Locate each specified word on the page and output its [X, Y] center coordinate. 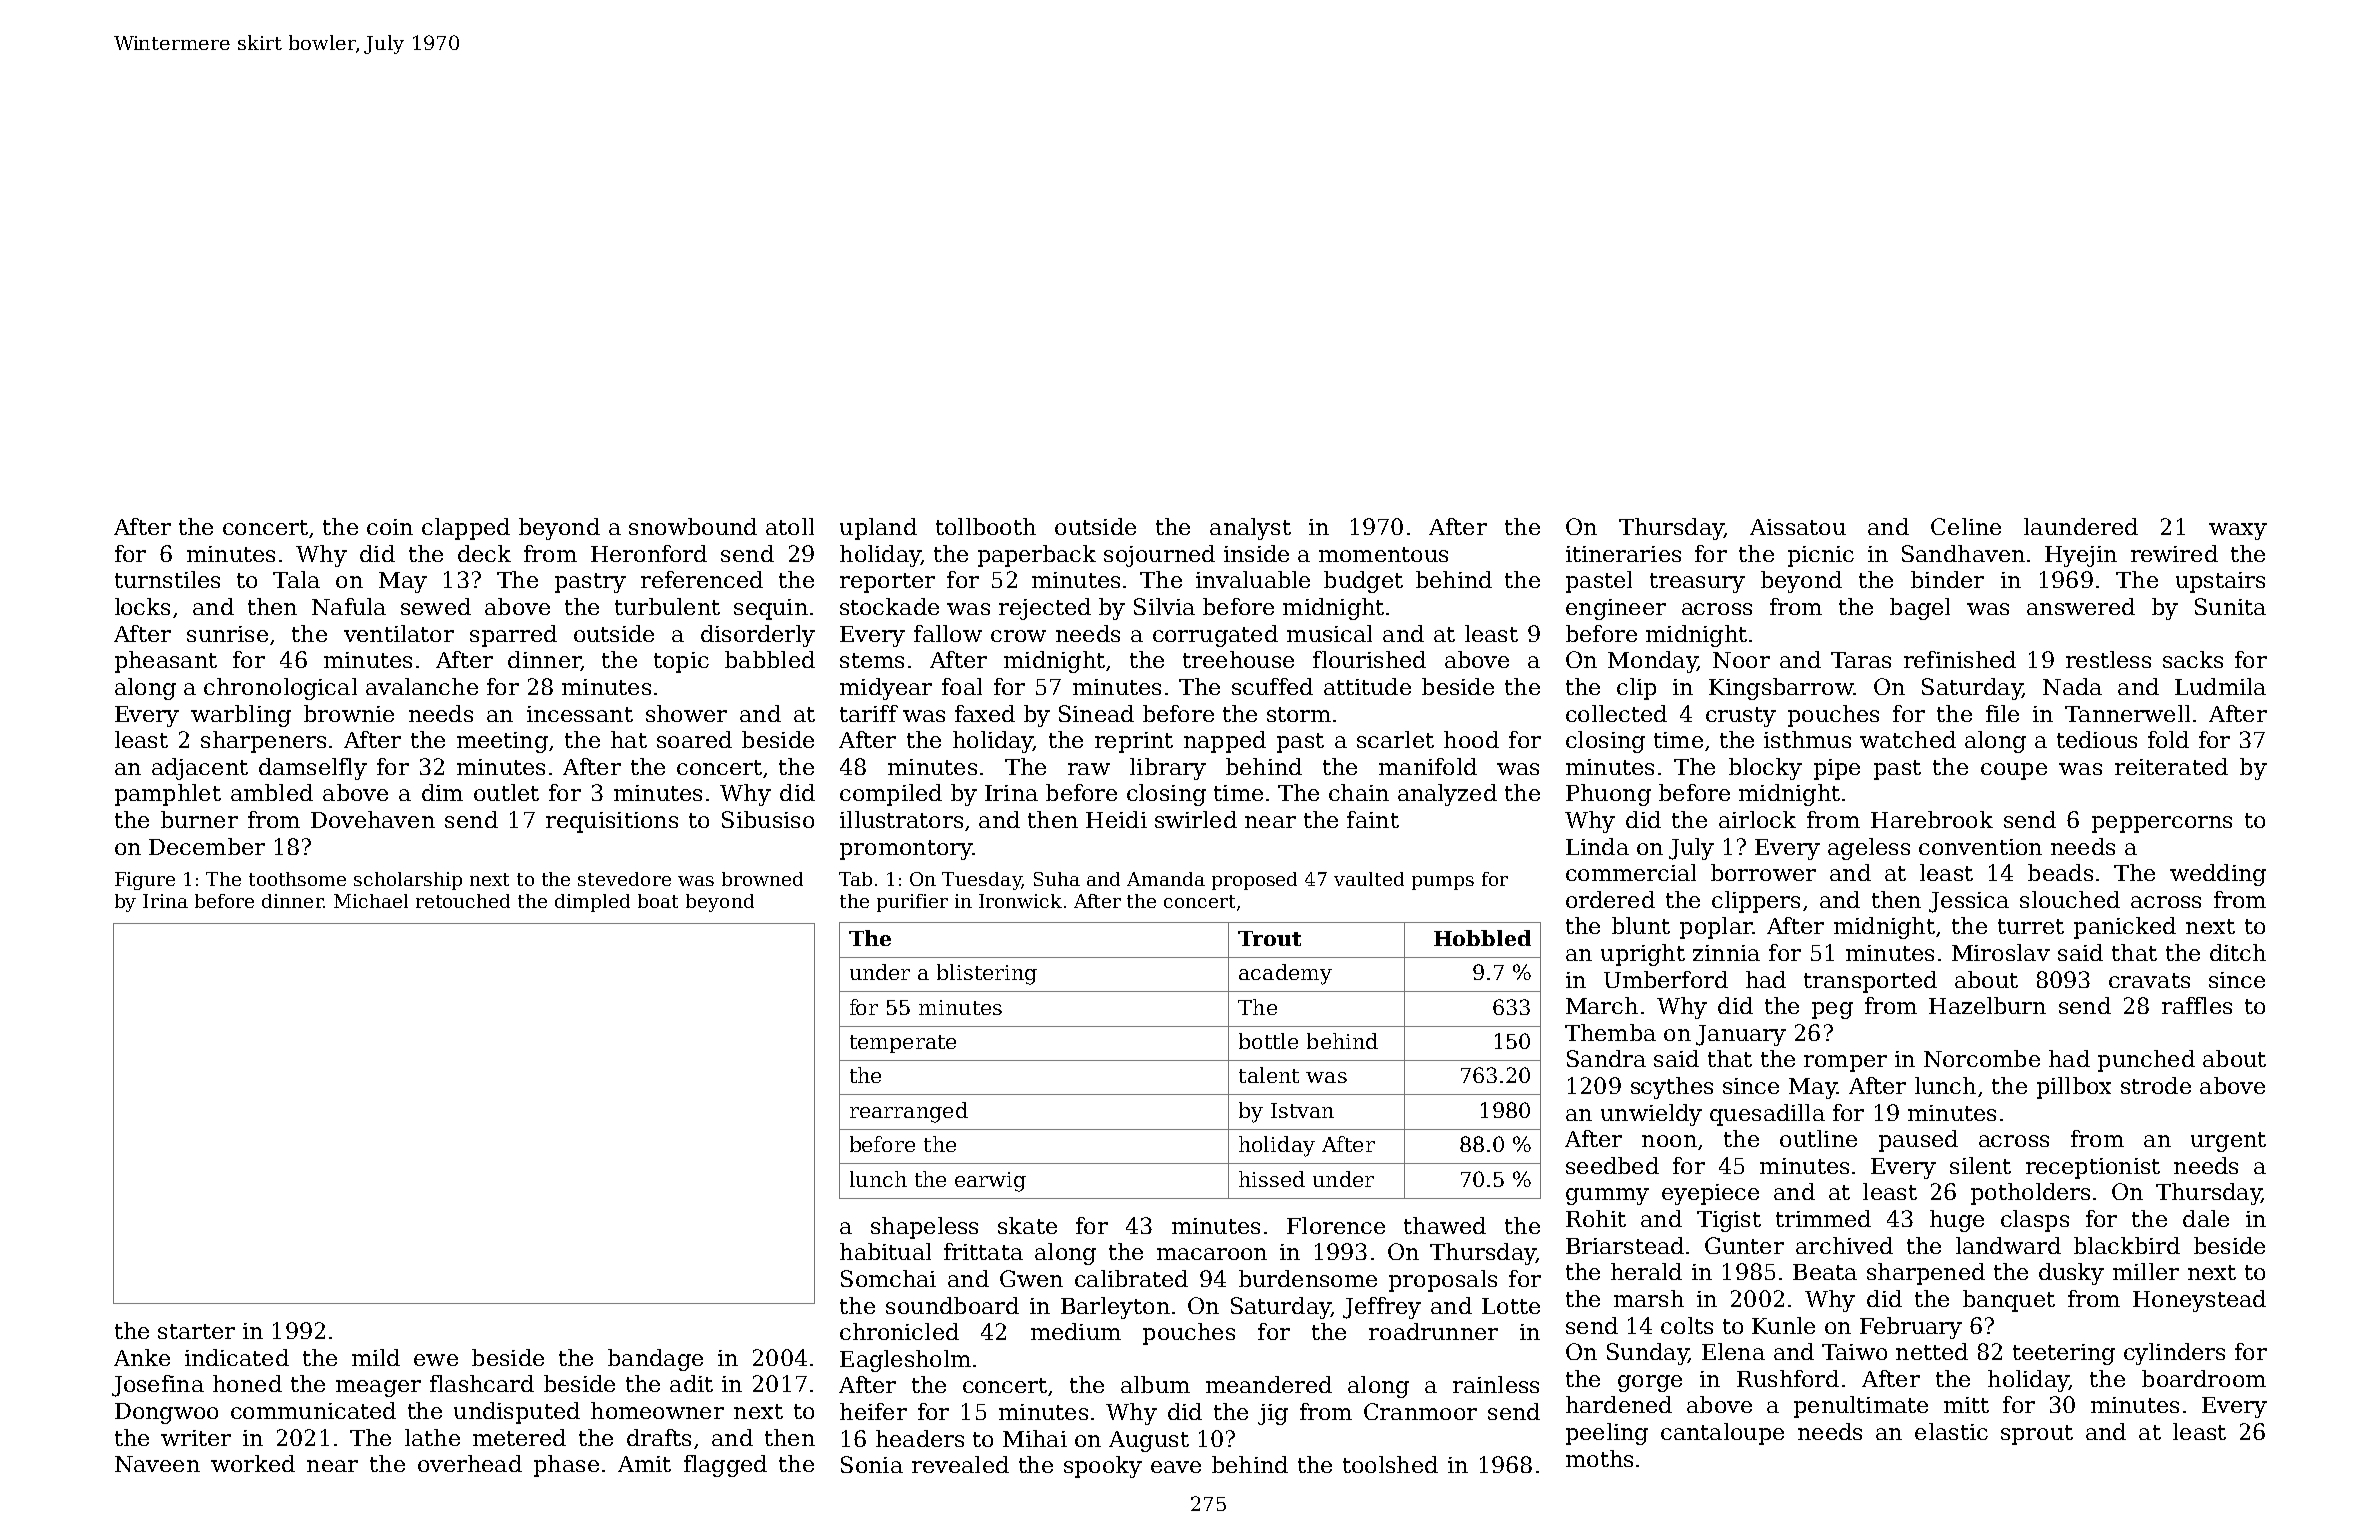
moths [1599, 1458]
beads [2060, 872]
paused [1918, 1141]
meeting [502, 742]
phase [566, 1466]
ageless [1869, 849]
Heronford [649, 553]
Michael [371, 901]
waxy [2238, 531]
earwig [990, 1182]
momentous [1383, 554]
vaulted [1369, 879]
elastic [1951, 1431]
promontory [906, 850]
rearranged [909, 1112]
